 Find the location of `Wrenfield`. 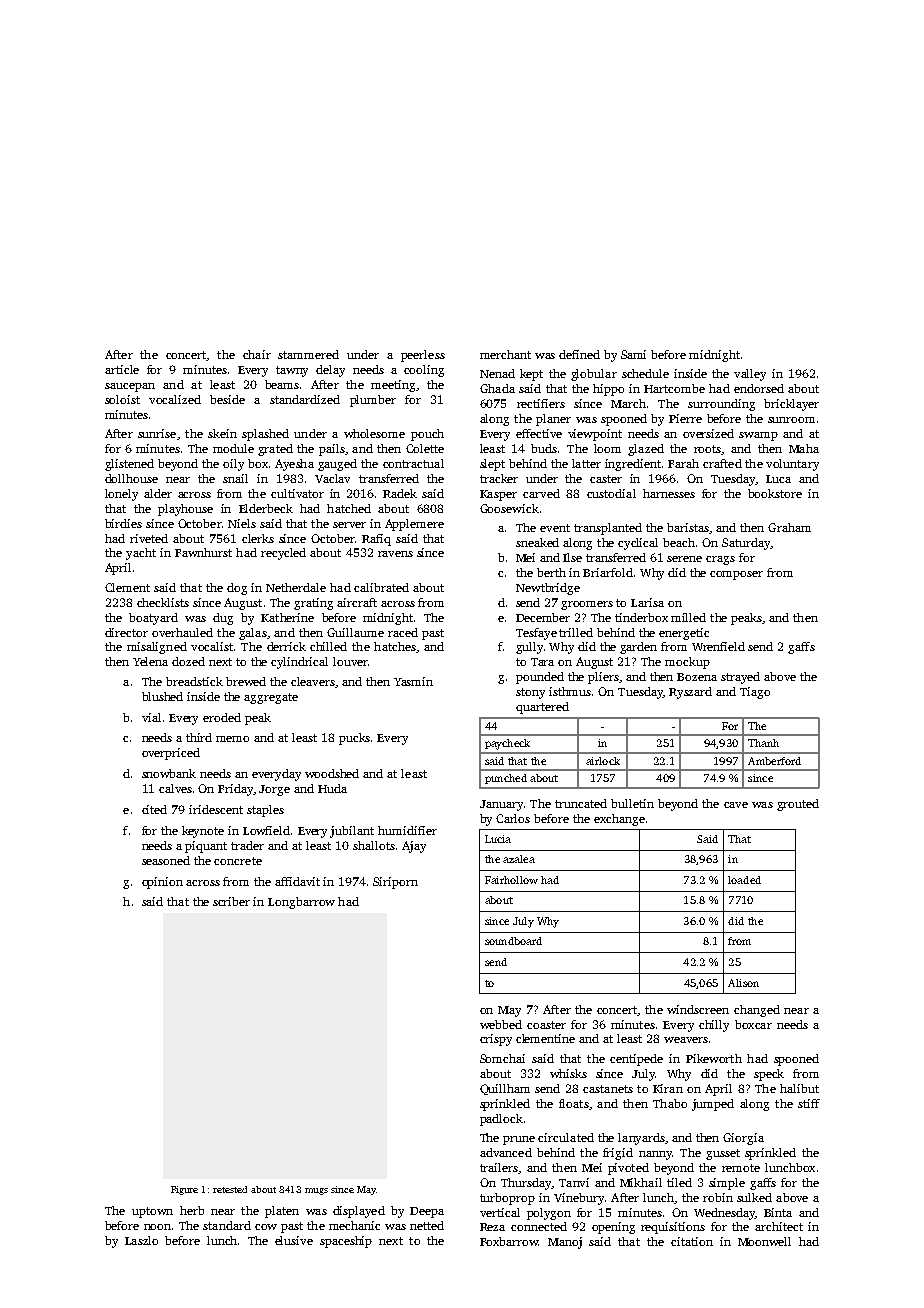

Wrenfield is located at coordinates (718, 646).
